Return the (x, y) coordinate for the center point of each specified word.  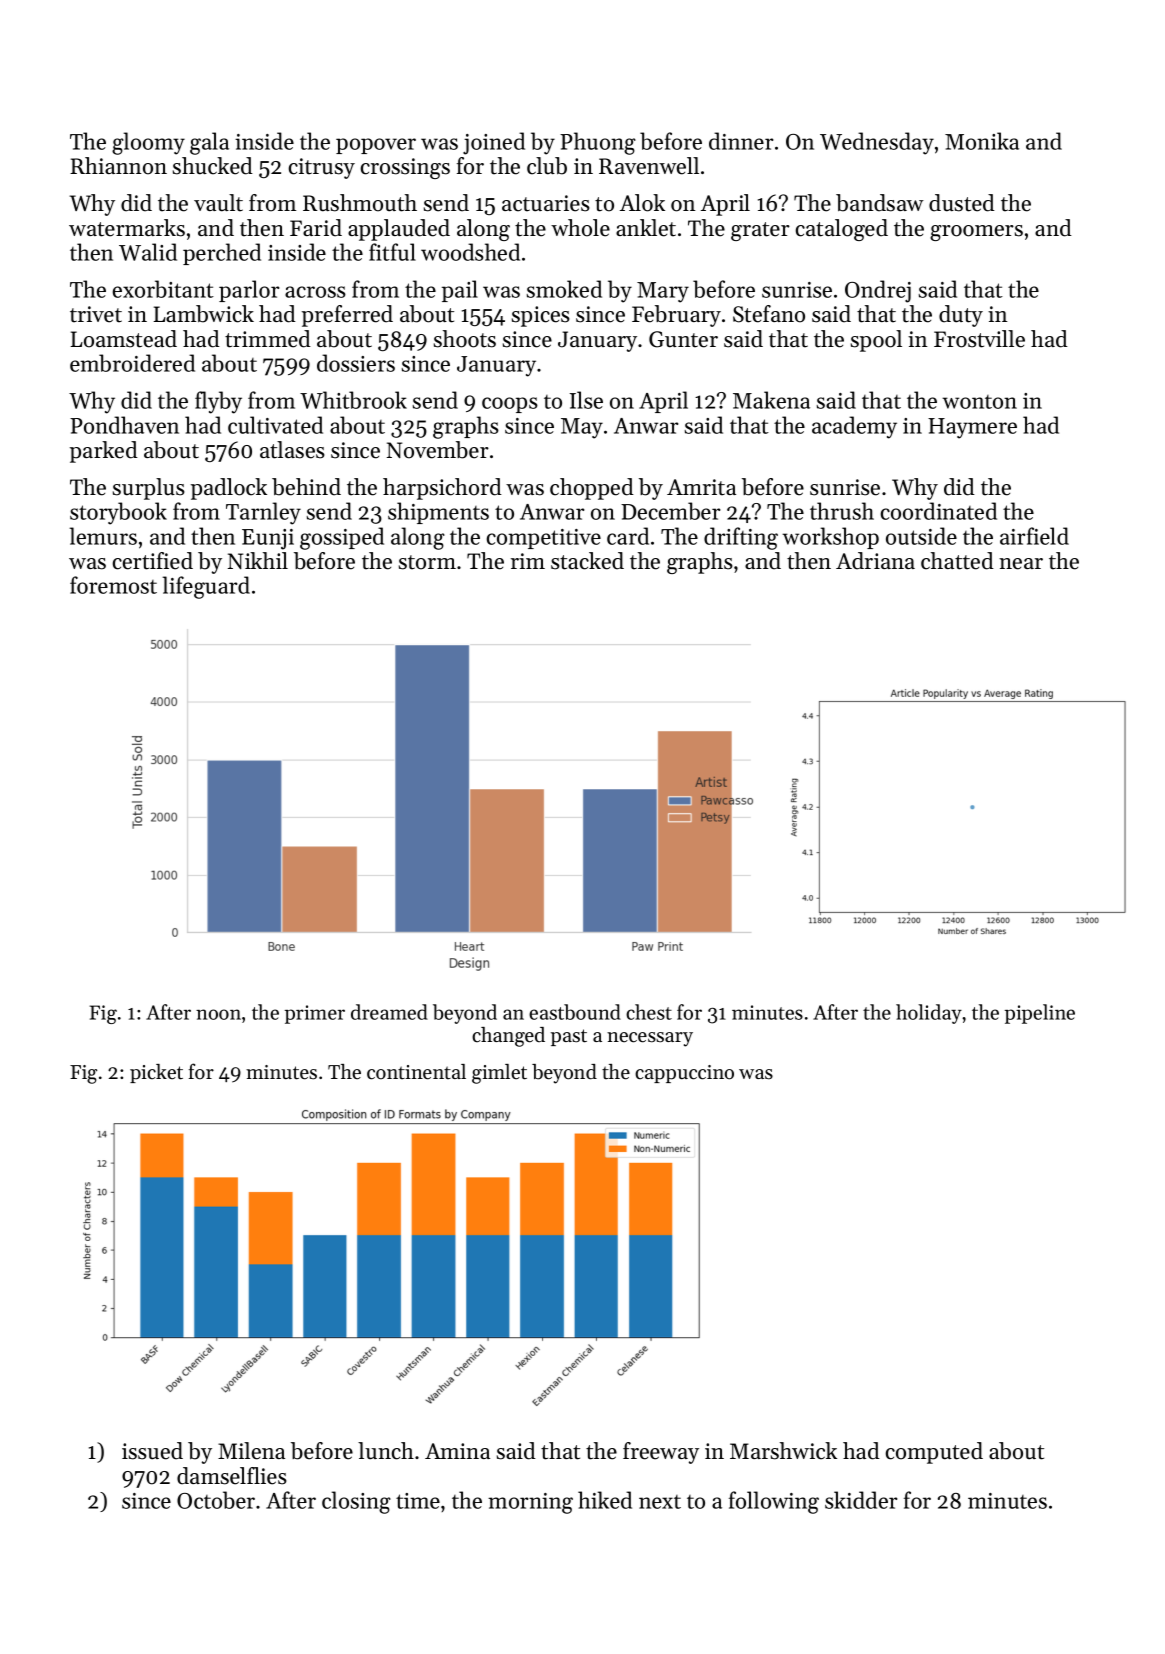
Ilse (586, 400)
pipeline (1040, 1014)
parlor (249, 291)
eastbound (575, 1012)
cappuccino (684, 1074)
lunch (386, 1451)
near (1021, 564)
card (628, 536)
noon (218, 1014)
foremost (113, 585)
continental (416, 1072)
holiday (929, 1014)
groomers (976, 233)
